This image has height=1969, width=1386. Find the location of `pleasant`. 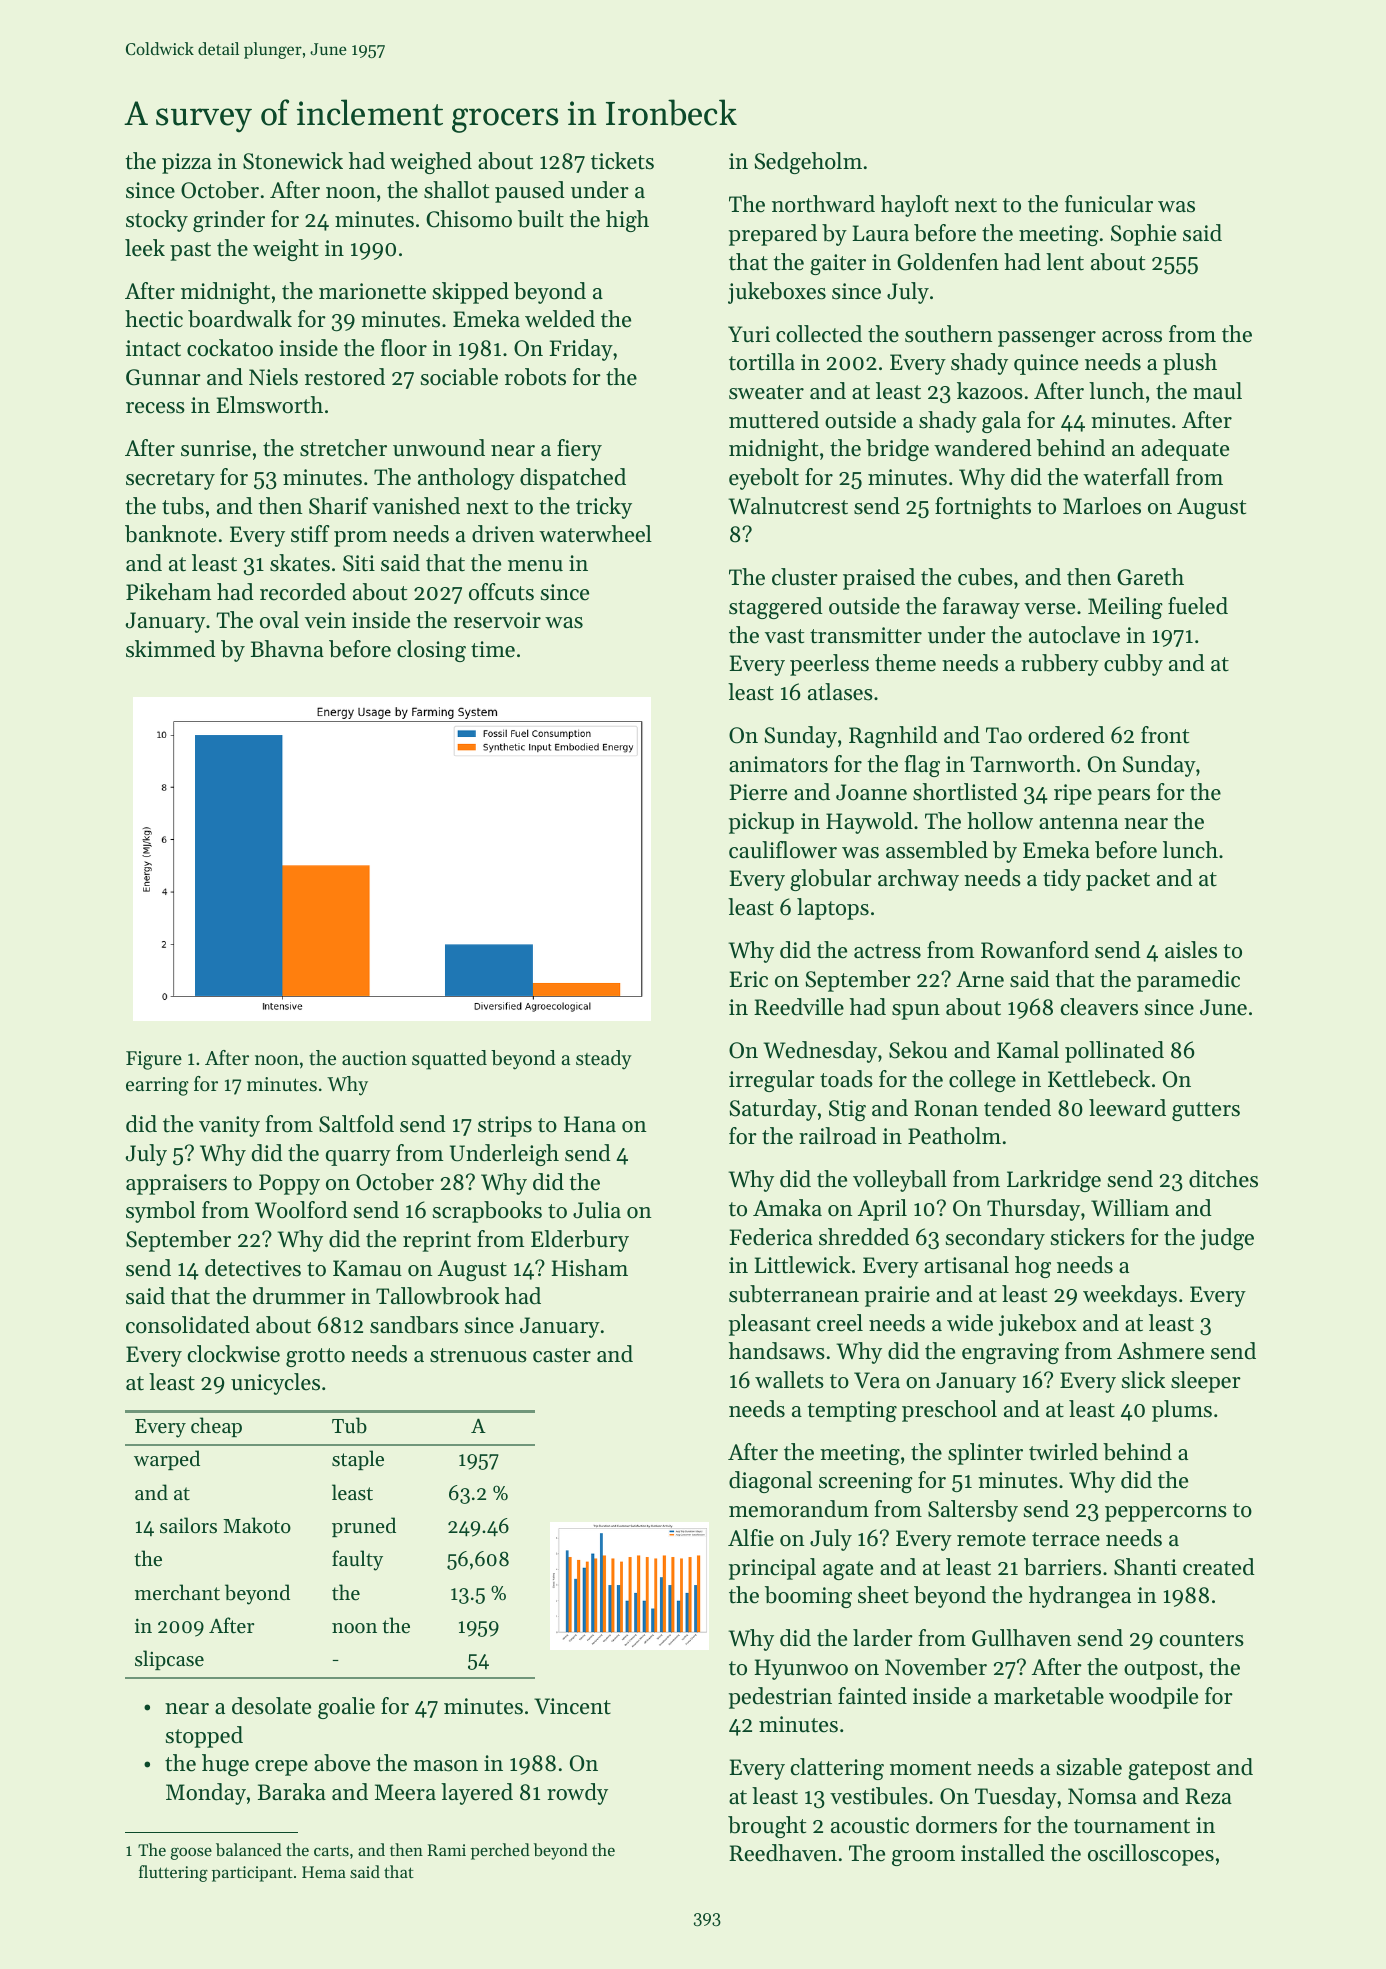

pleasant is located at coordinates (770, 1325).
